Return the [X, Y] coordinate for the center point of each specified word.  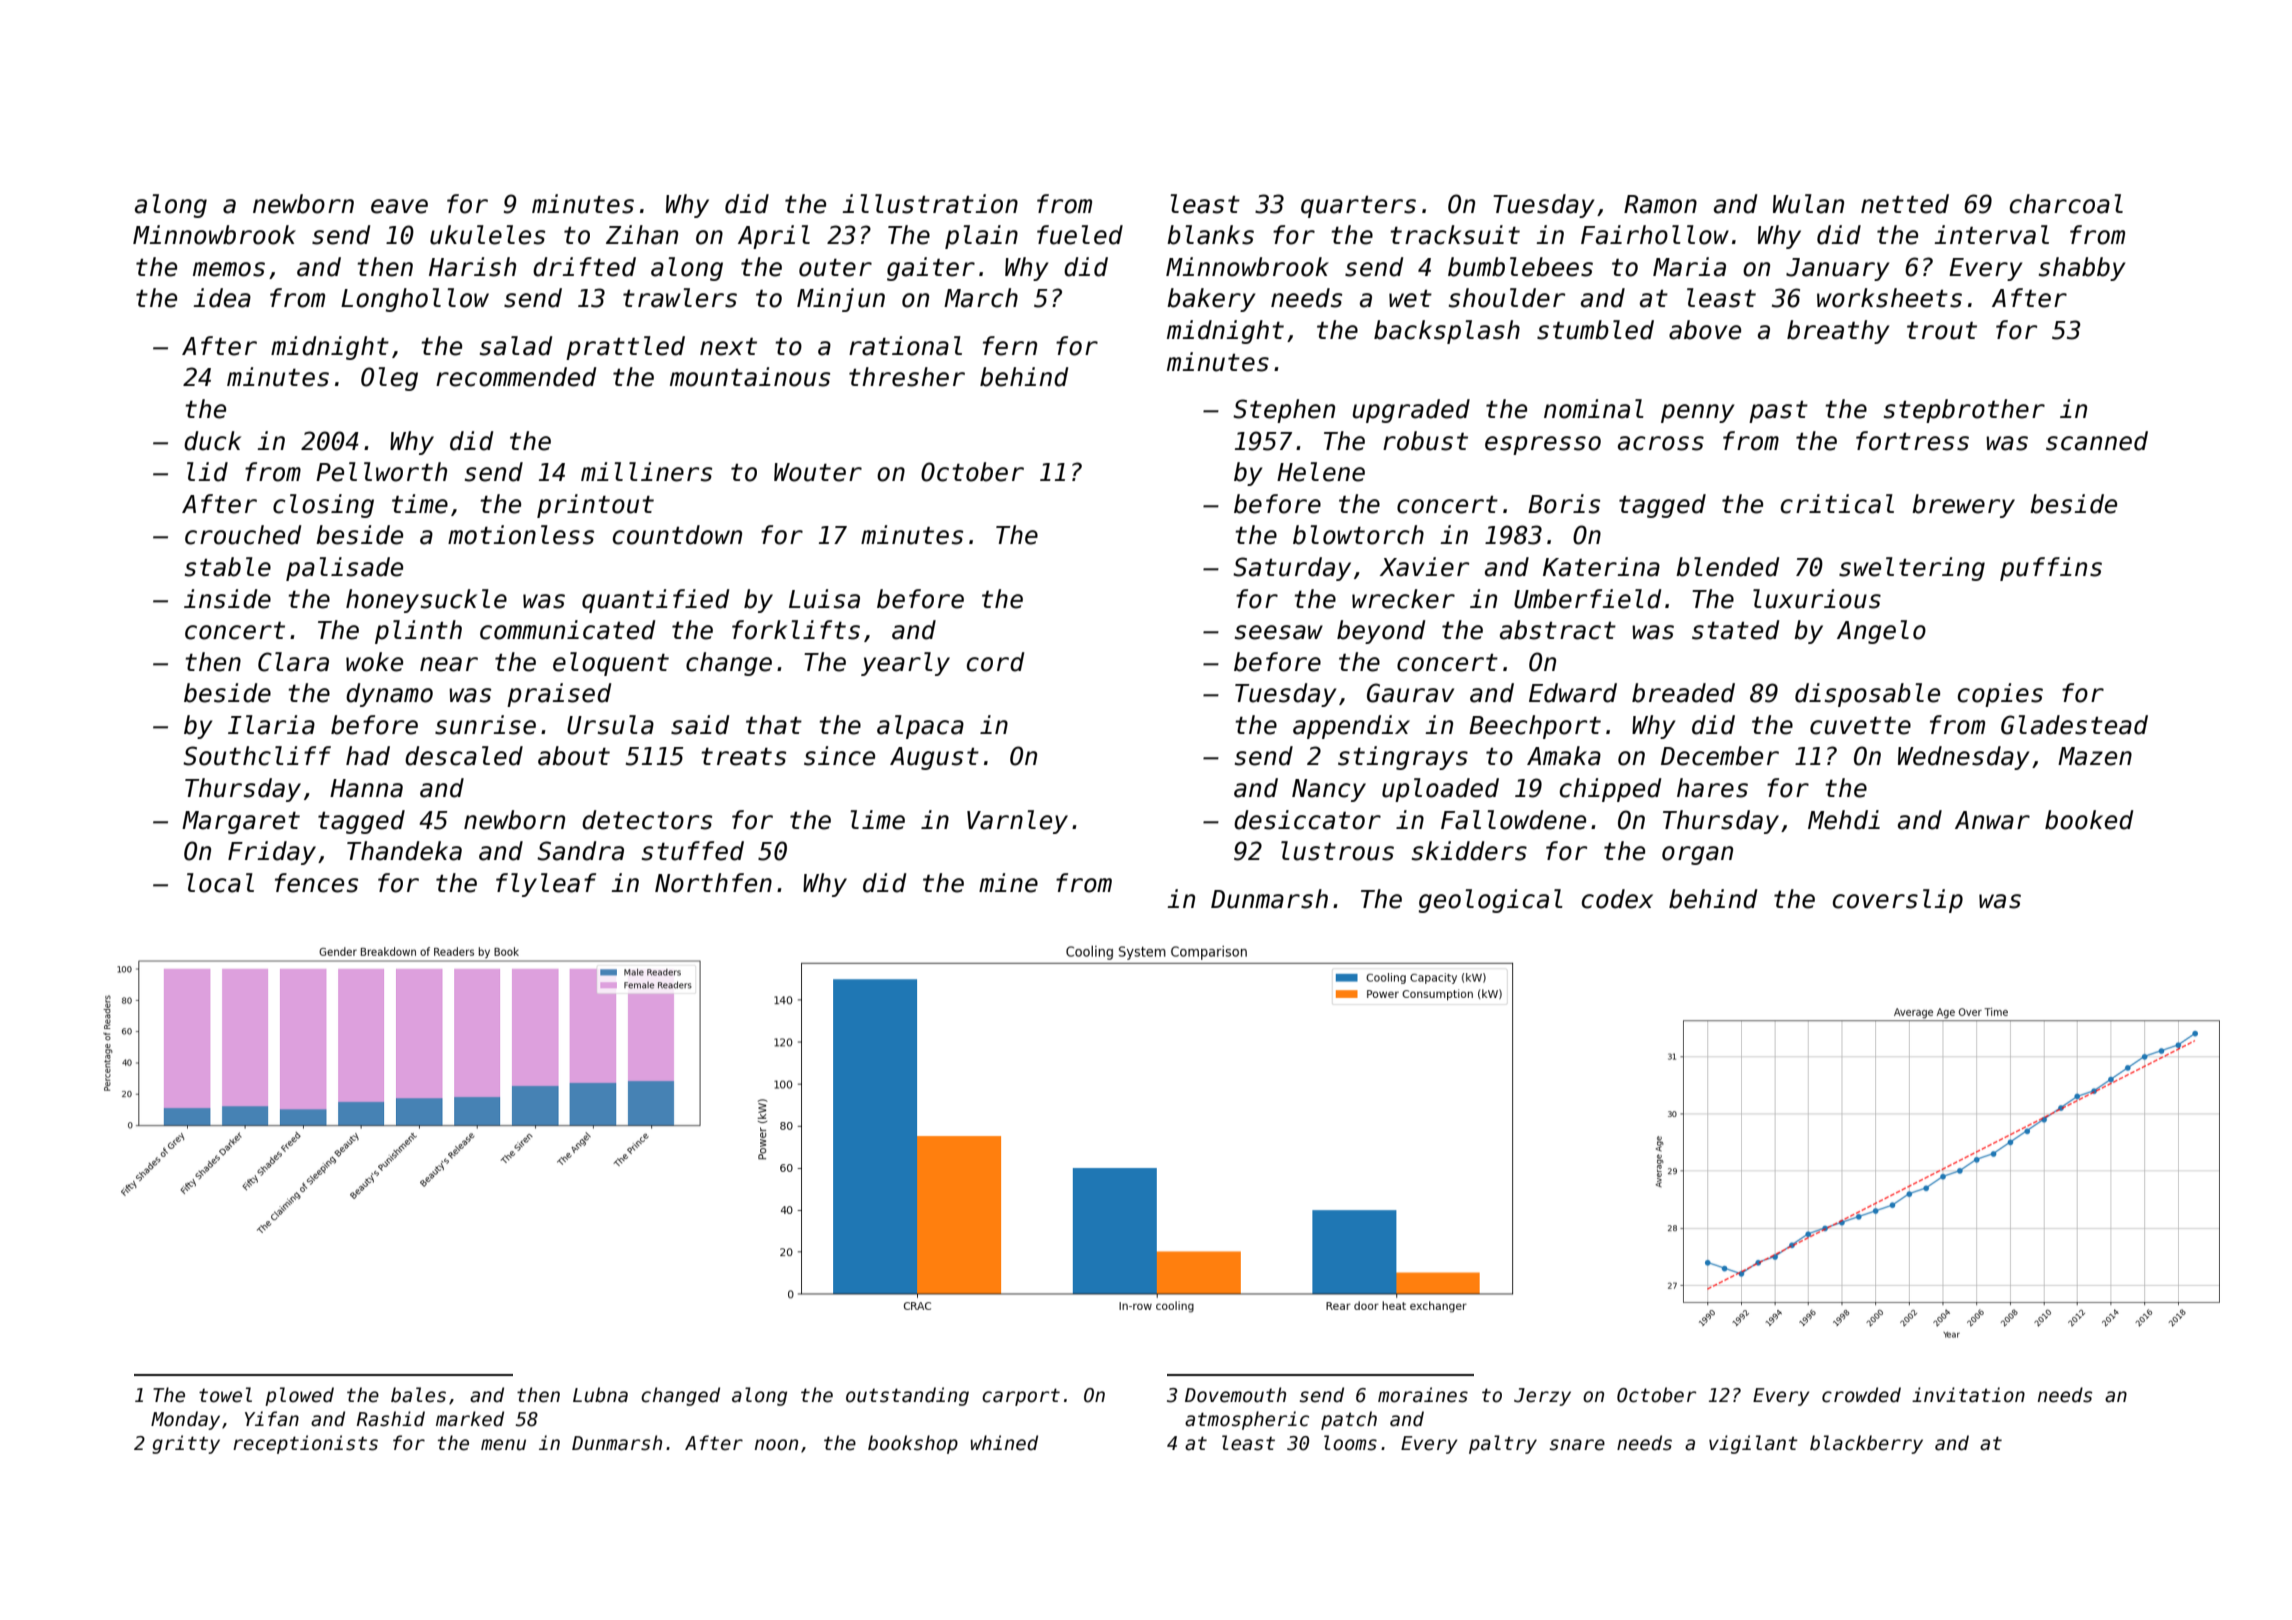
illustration [930, 204]
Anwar [1992, 820]
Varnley [1017, 822]
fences [316, 883]
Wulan [1808, 204]
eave [399, 206]
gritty [186, 1444]
